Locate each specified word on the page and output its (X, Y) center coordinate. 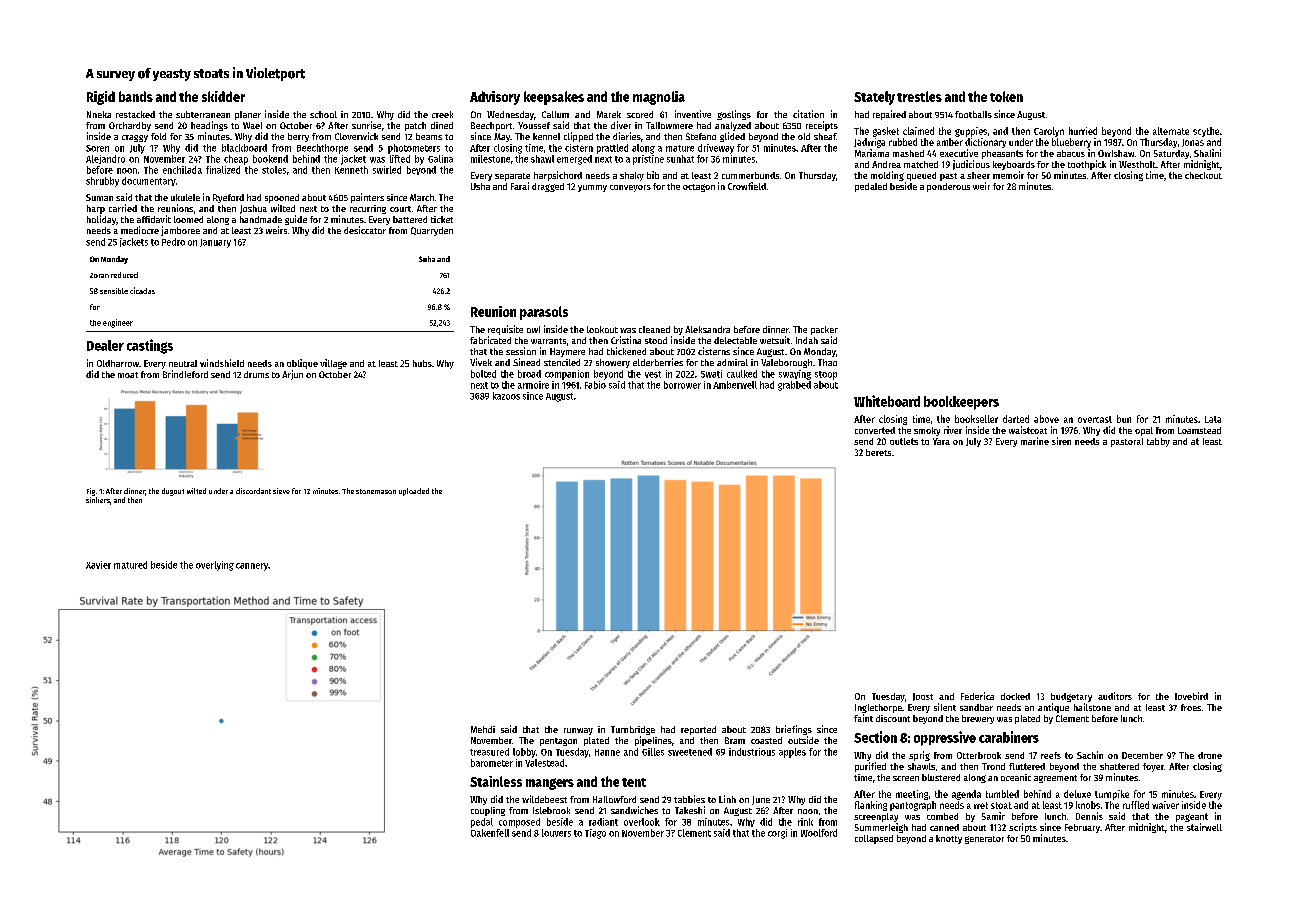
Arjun (292, 375)
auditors (1115, 696)
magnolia (659, 98)
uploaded (414, 492)
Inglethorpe (878, 708)
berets (878, 452)
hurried (1083, 131)
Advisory (495, 98)
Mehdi (483, 729)
